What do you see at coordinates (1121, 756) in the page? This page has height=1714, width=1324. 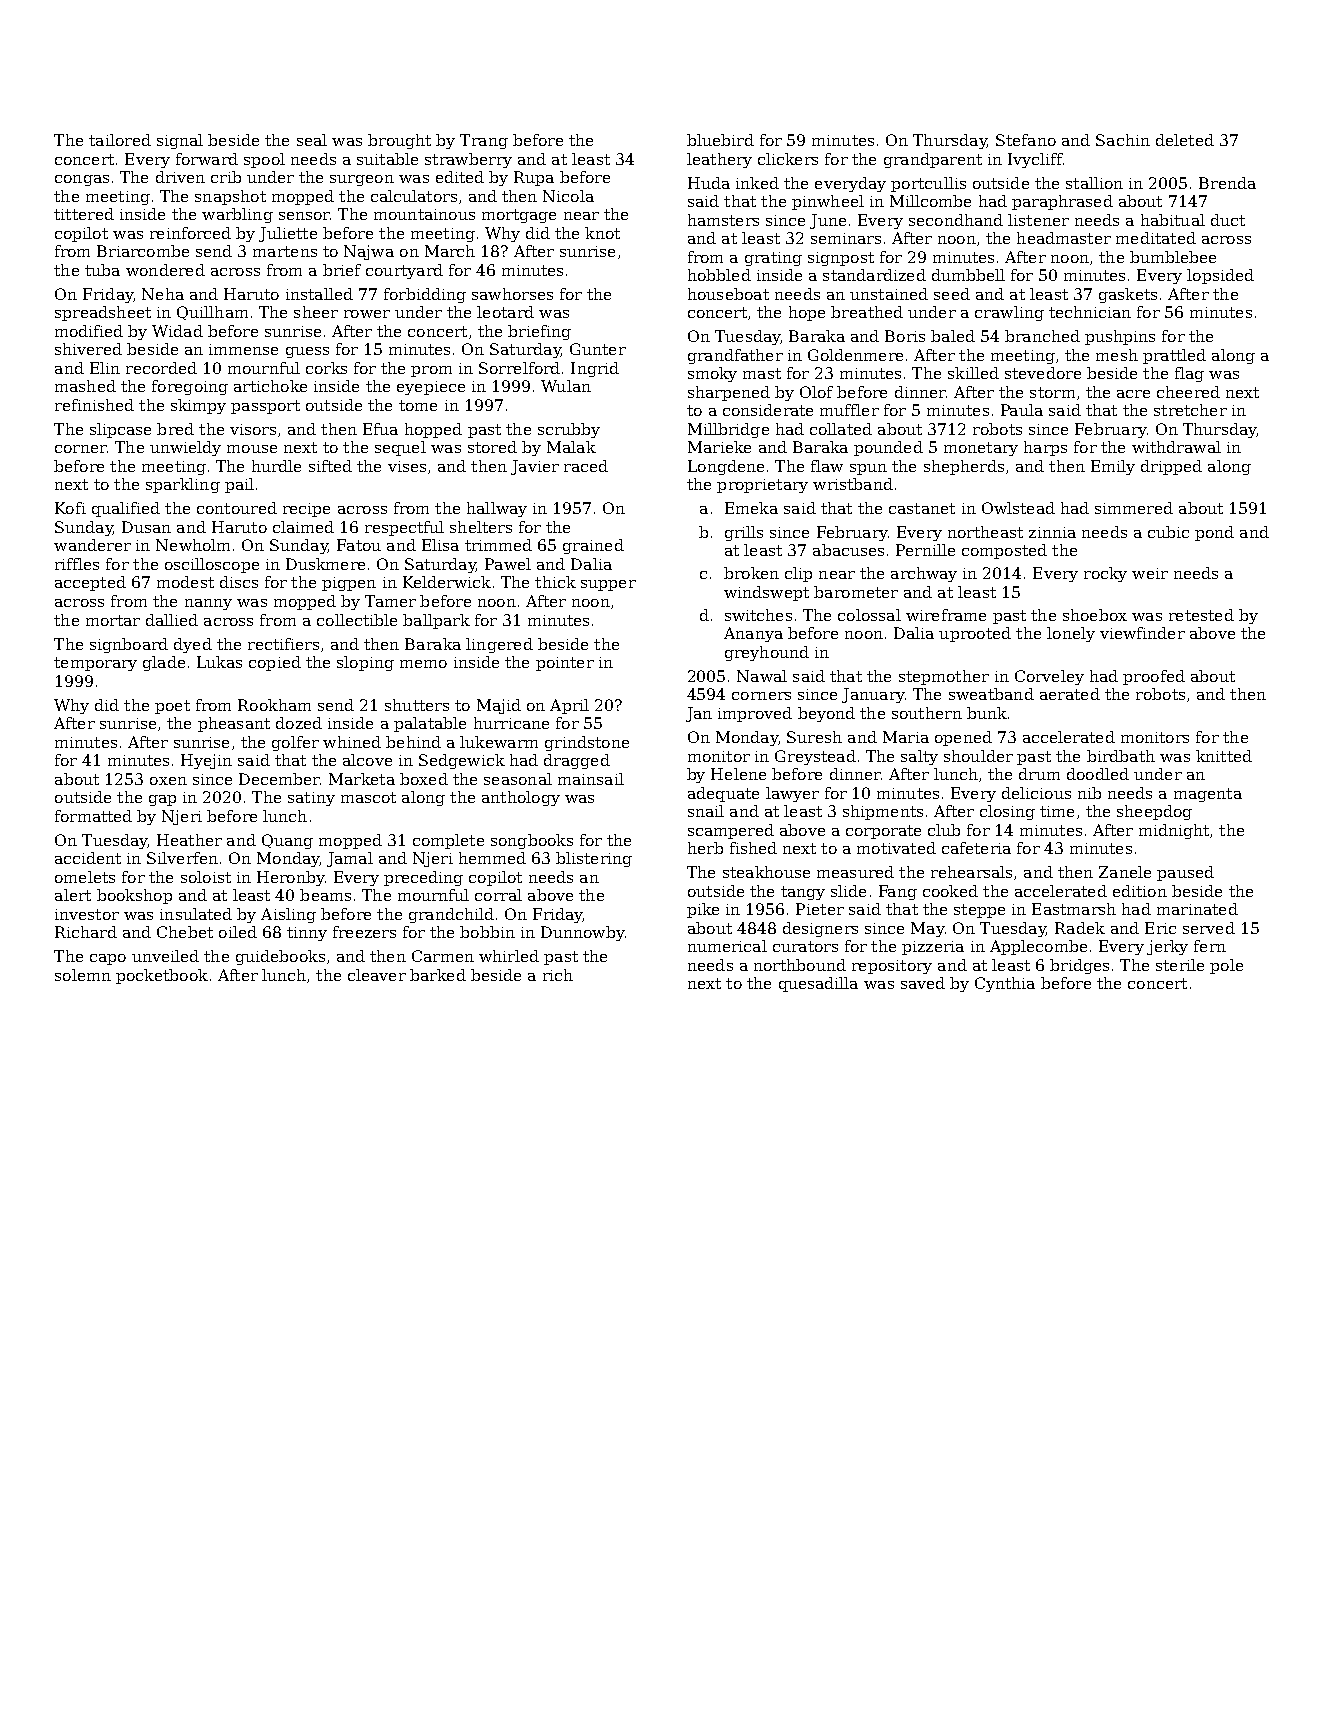 I see `birdbath` at bounding box center [1121, 756].
